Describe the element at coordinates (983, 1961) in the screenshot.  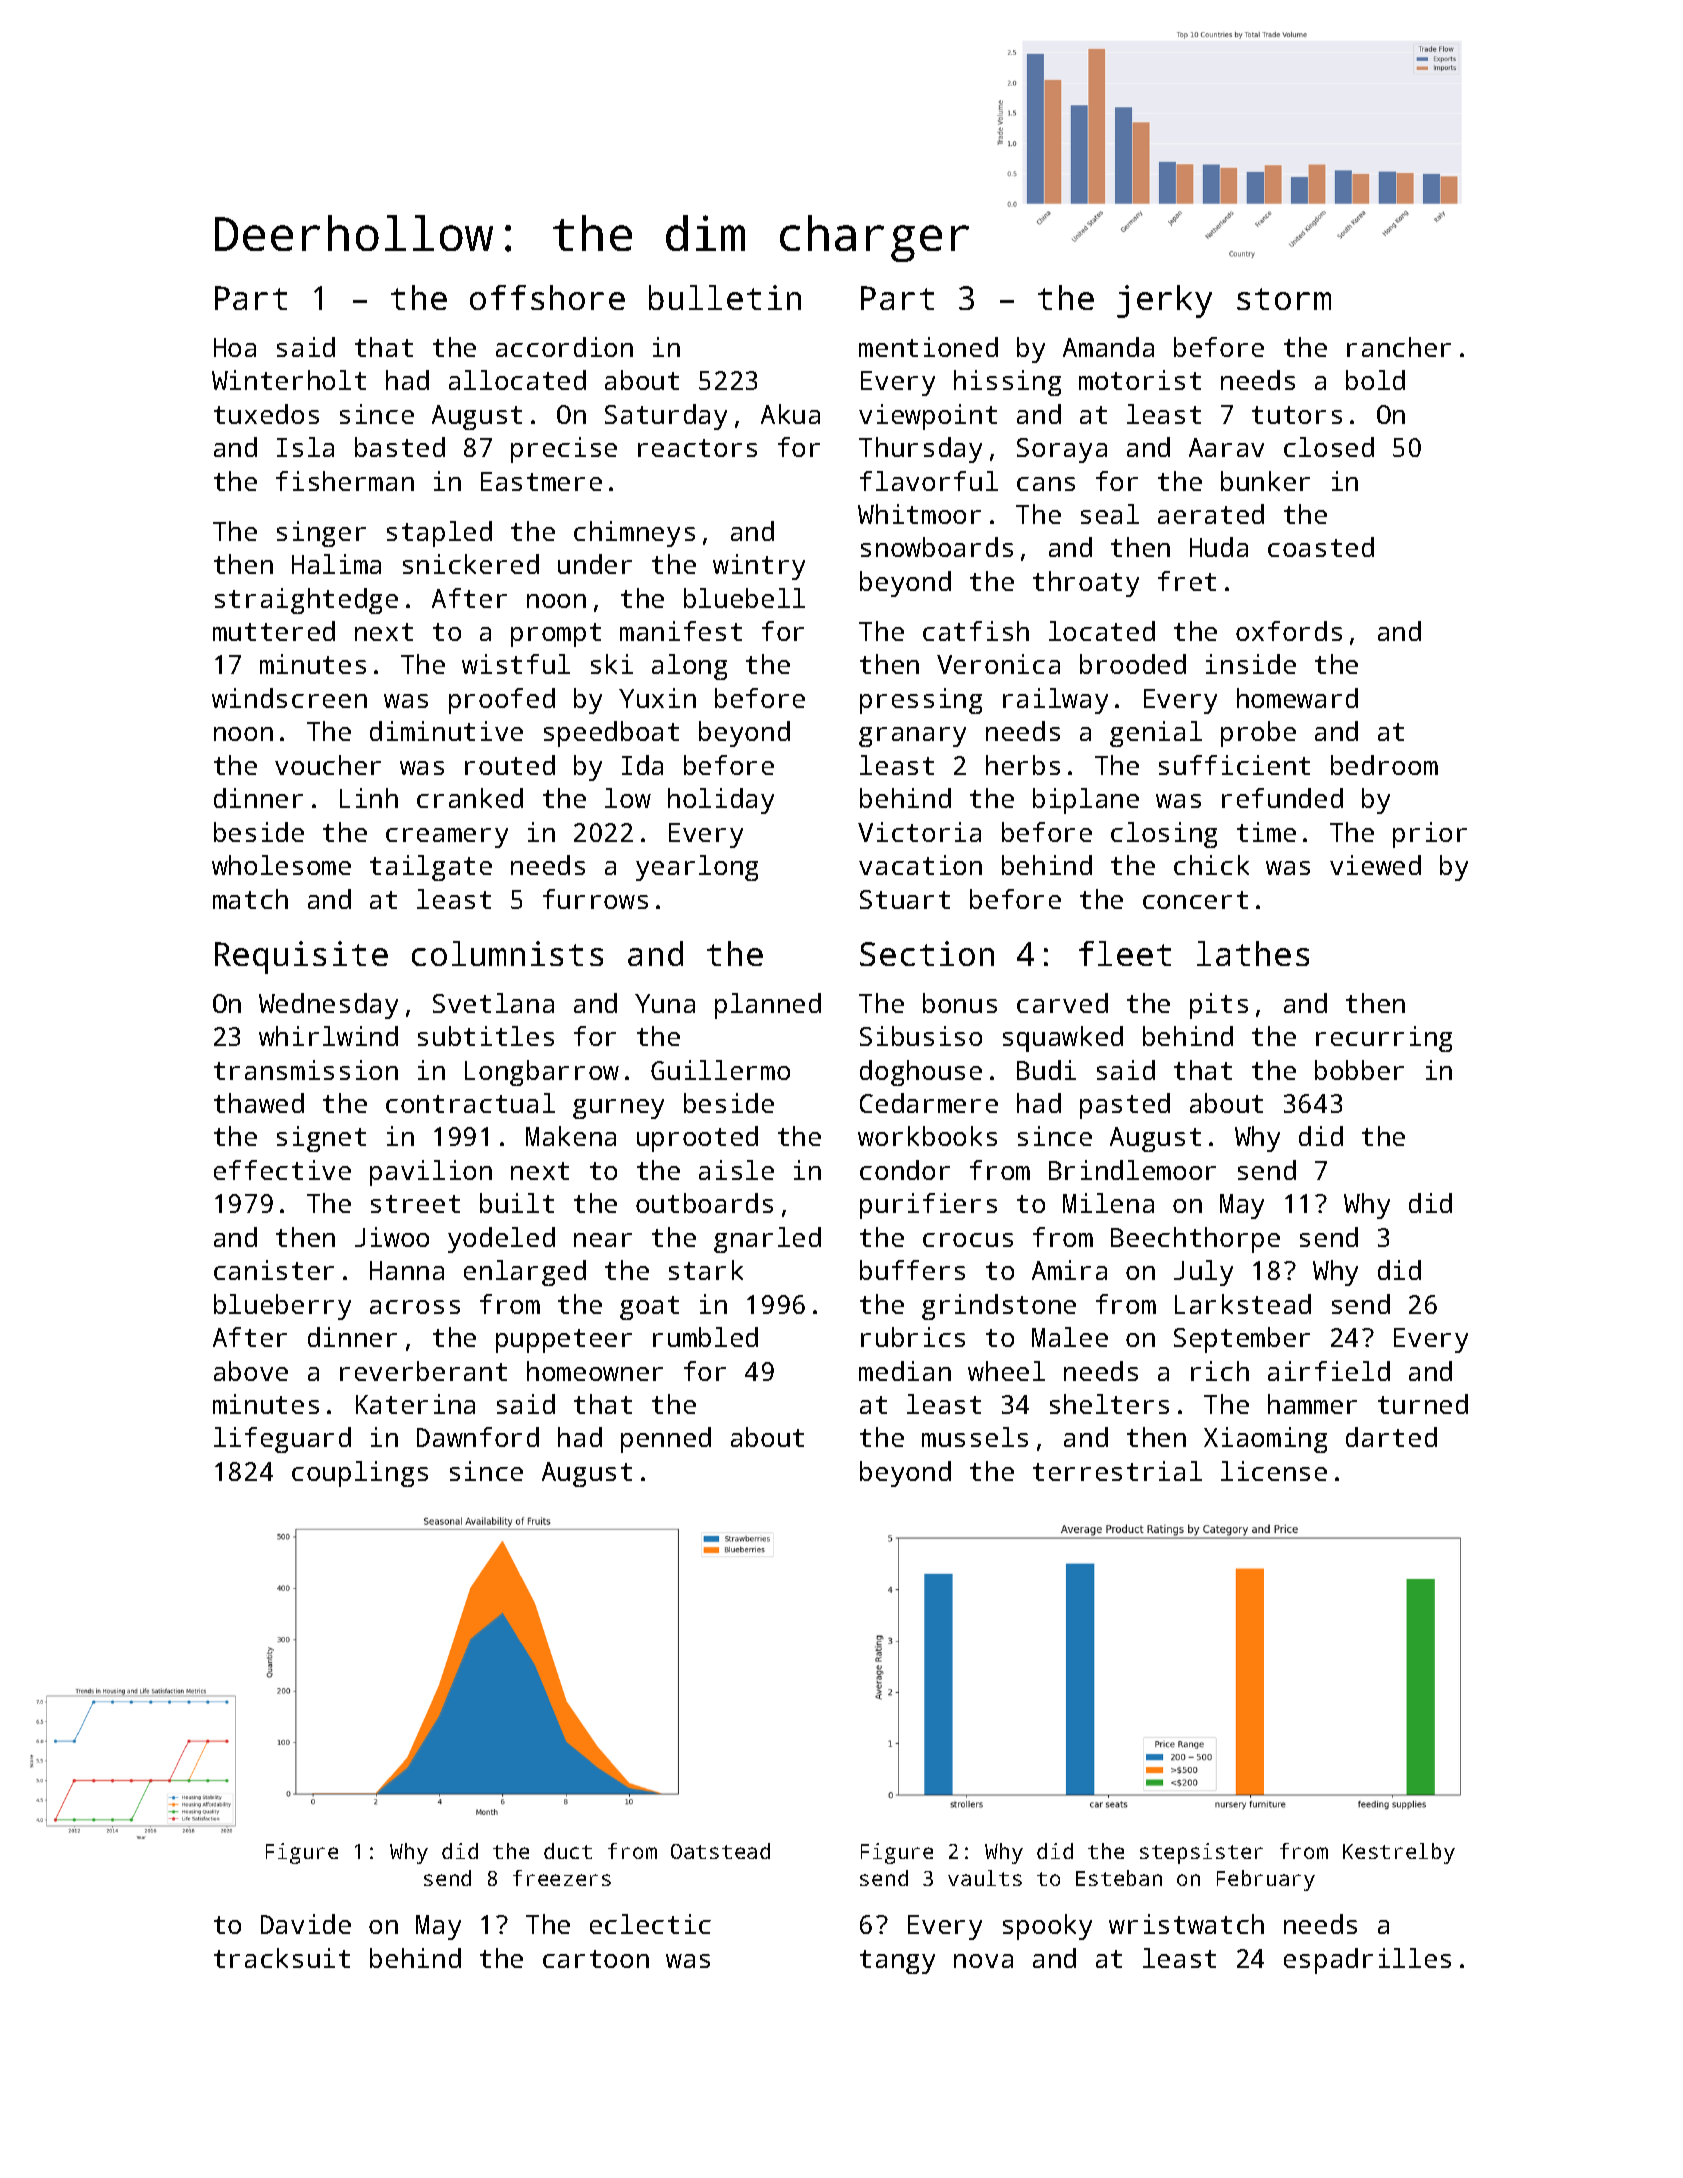
I see `nova` at that location.
